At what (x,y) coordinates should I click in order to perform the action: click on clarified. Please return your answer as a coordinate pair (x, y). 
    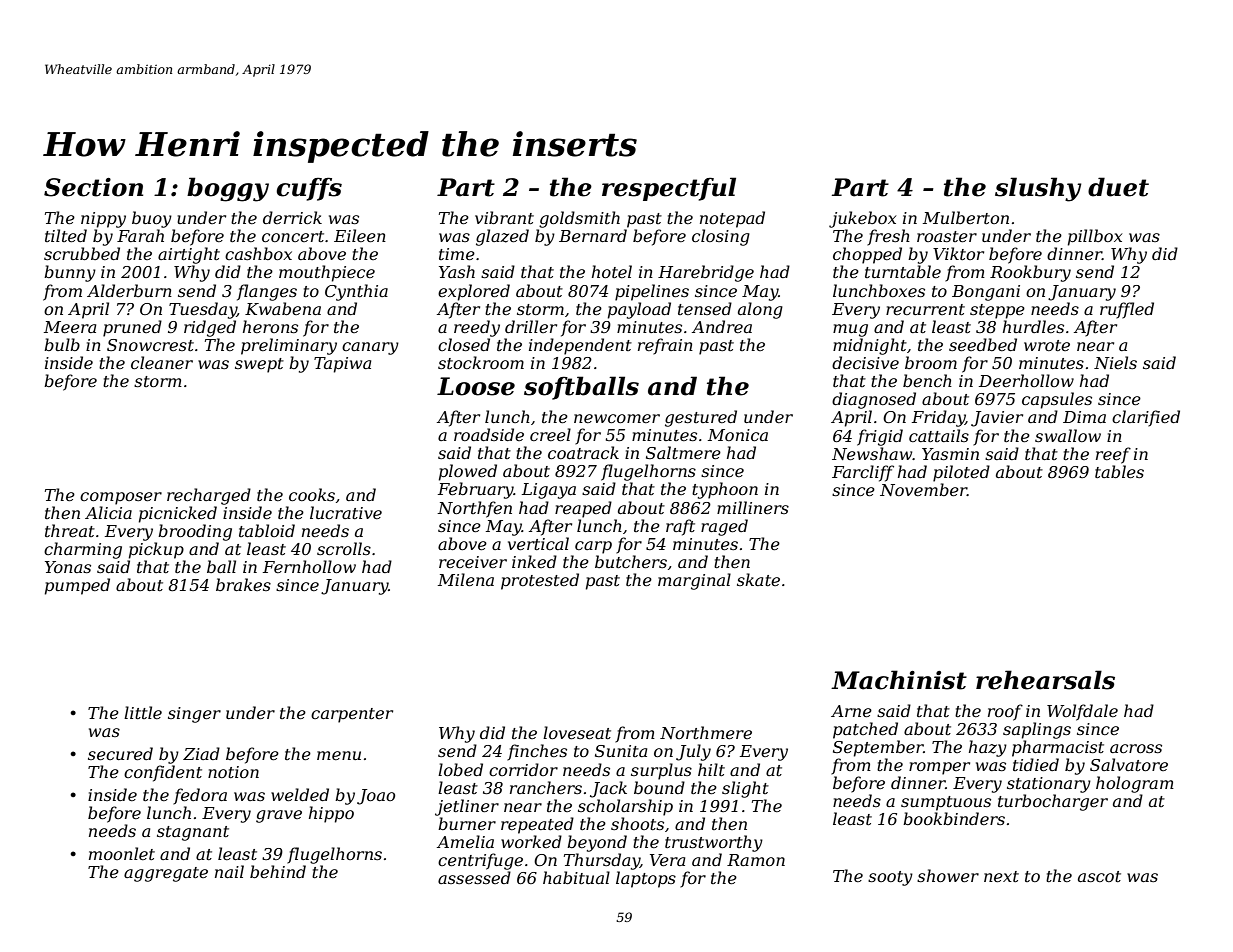
    Looking at the image, I should click on (1146, 418).
